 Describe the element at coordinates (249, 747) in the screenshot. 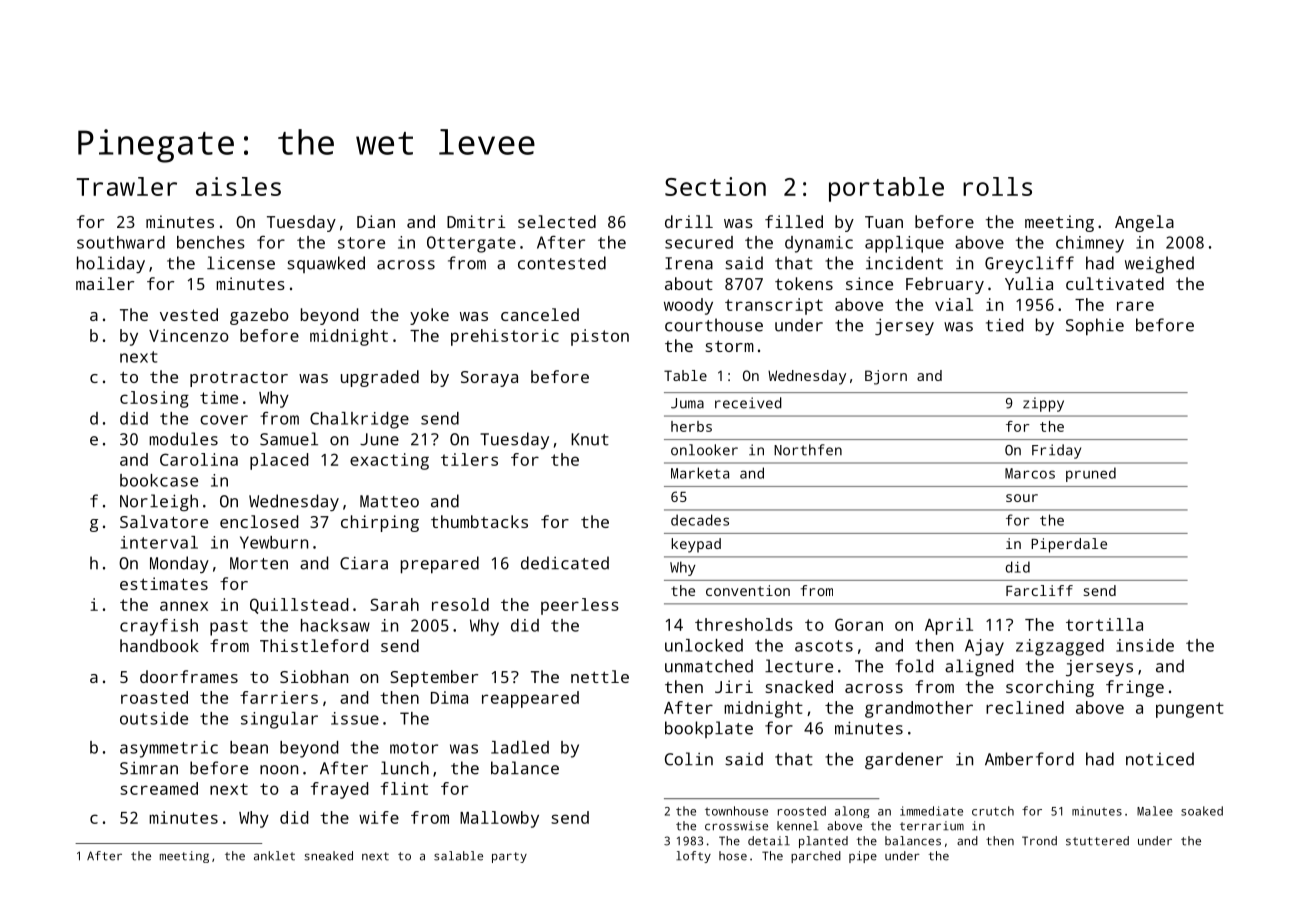

I see `bean` at that location.
